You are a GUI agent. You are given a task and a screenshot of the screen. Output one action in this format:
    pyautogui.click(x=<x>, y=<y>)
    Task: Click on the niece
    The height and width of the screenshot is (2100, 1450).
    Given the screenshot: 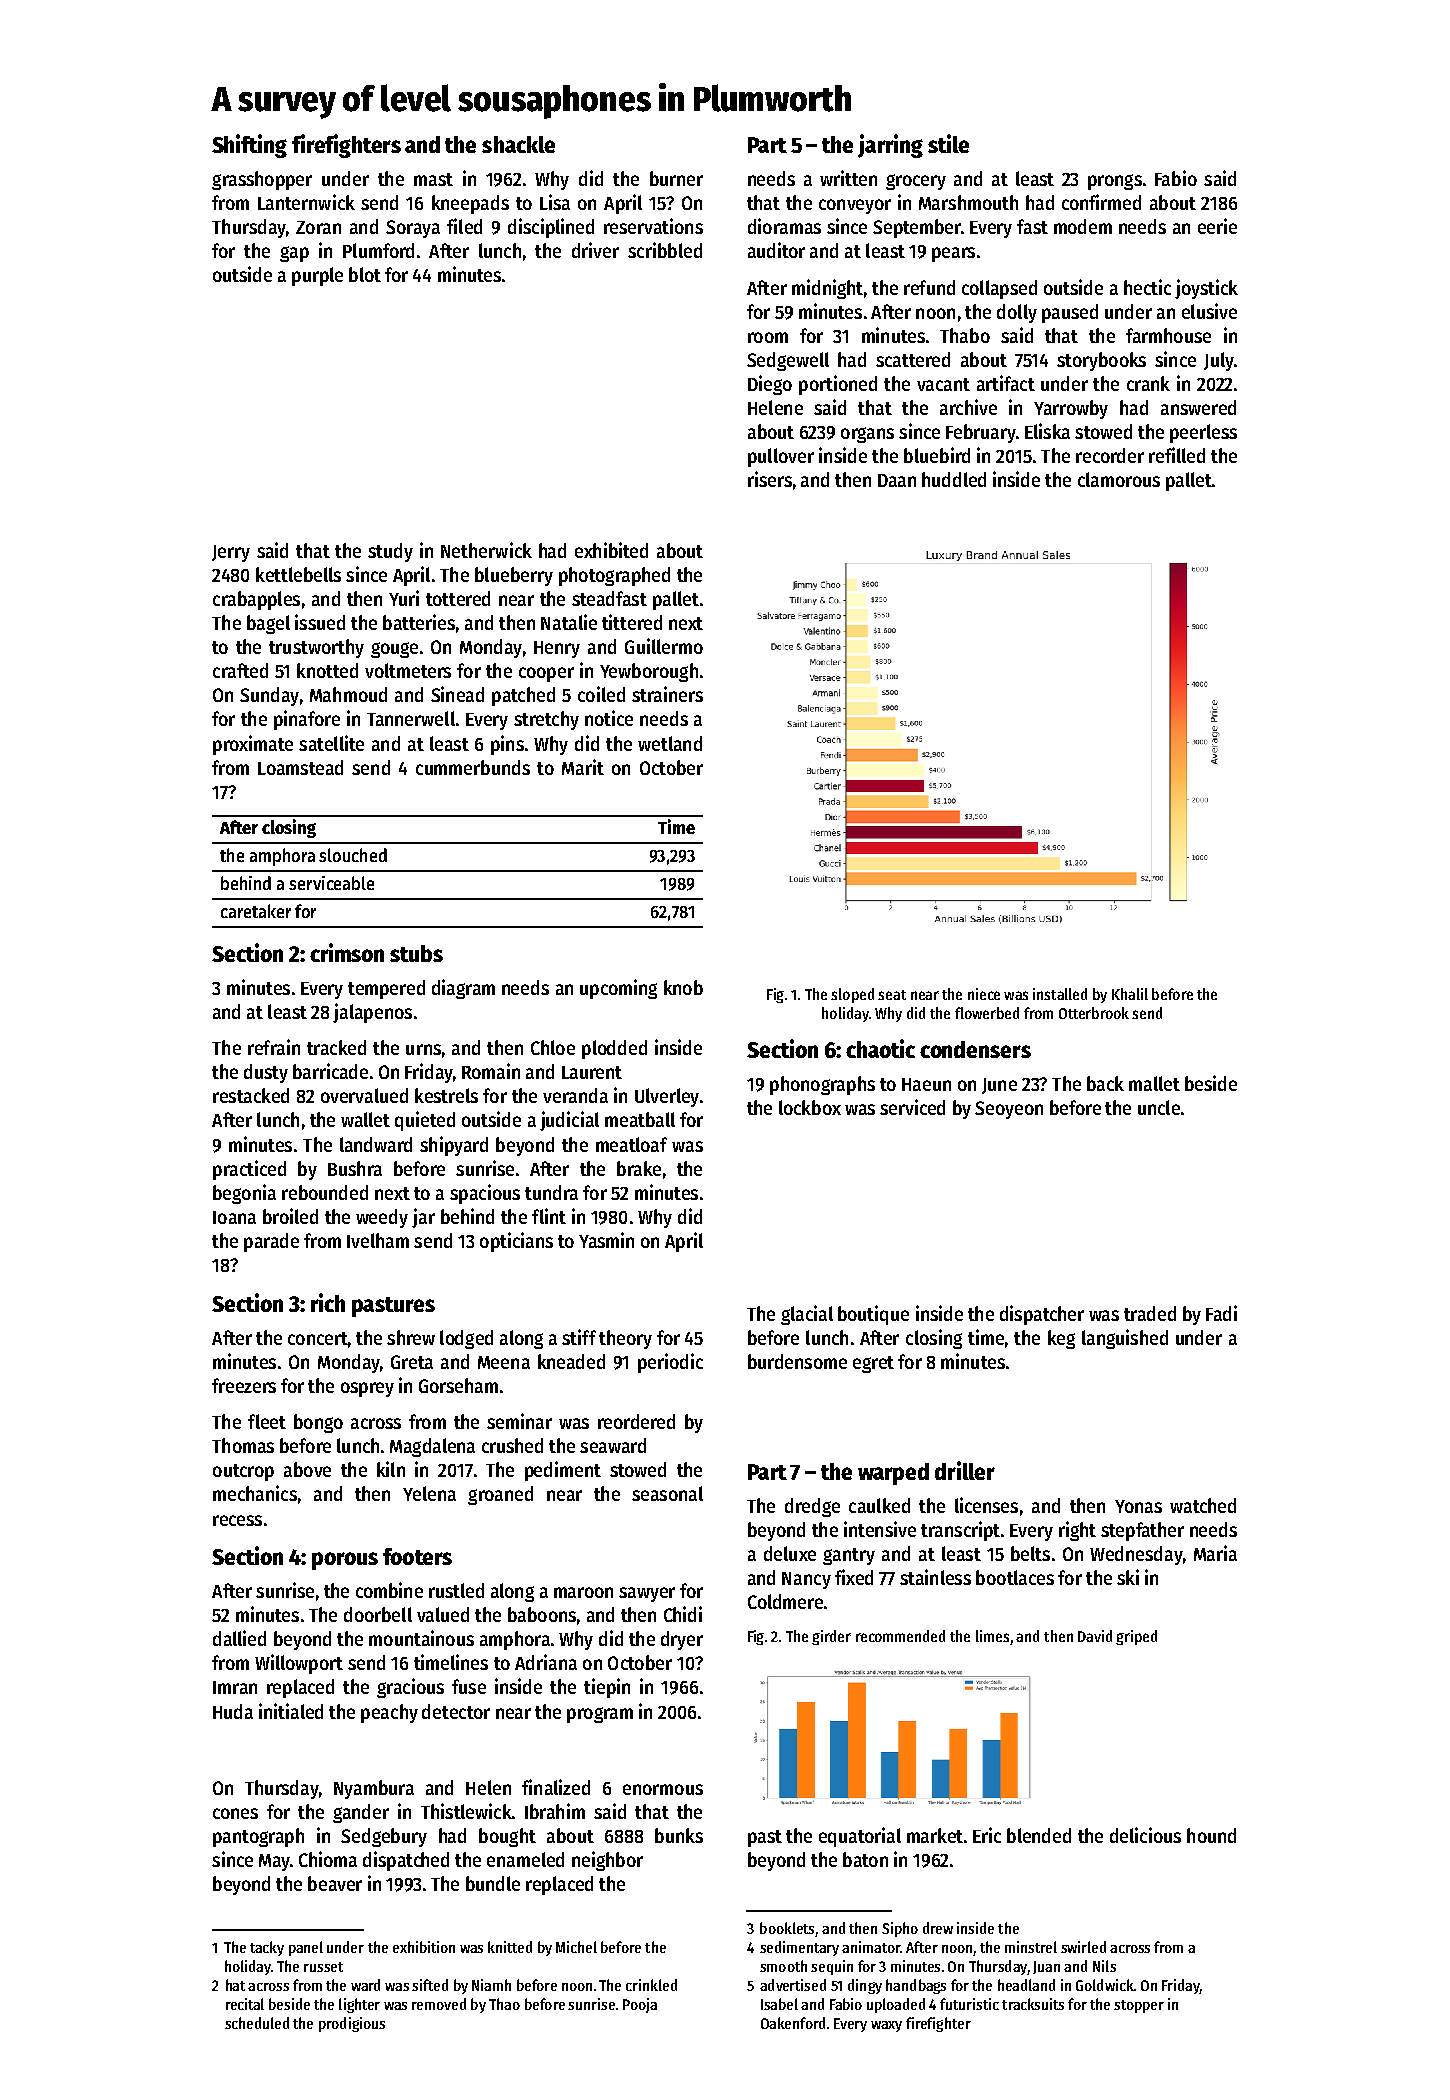 What is the action you would take?
    pyautogui.click(x=984, y=994)
